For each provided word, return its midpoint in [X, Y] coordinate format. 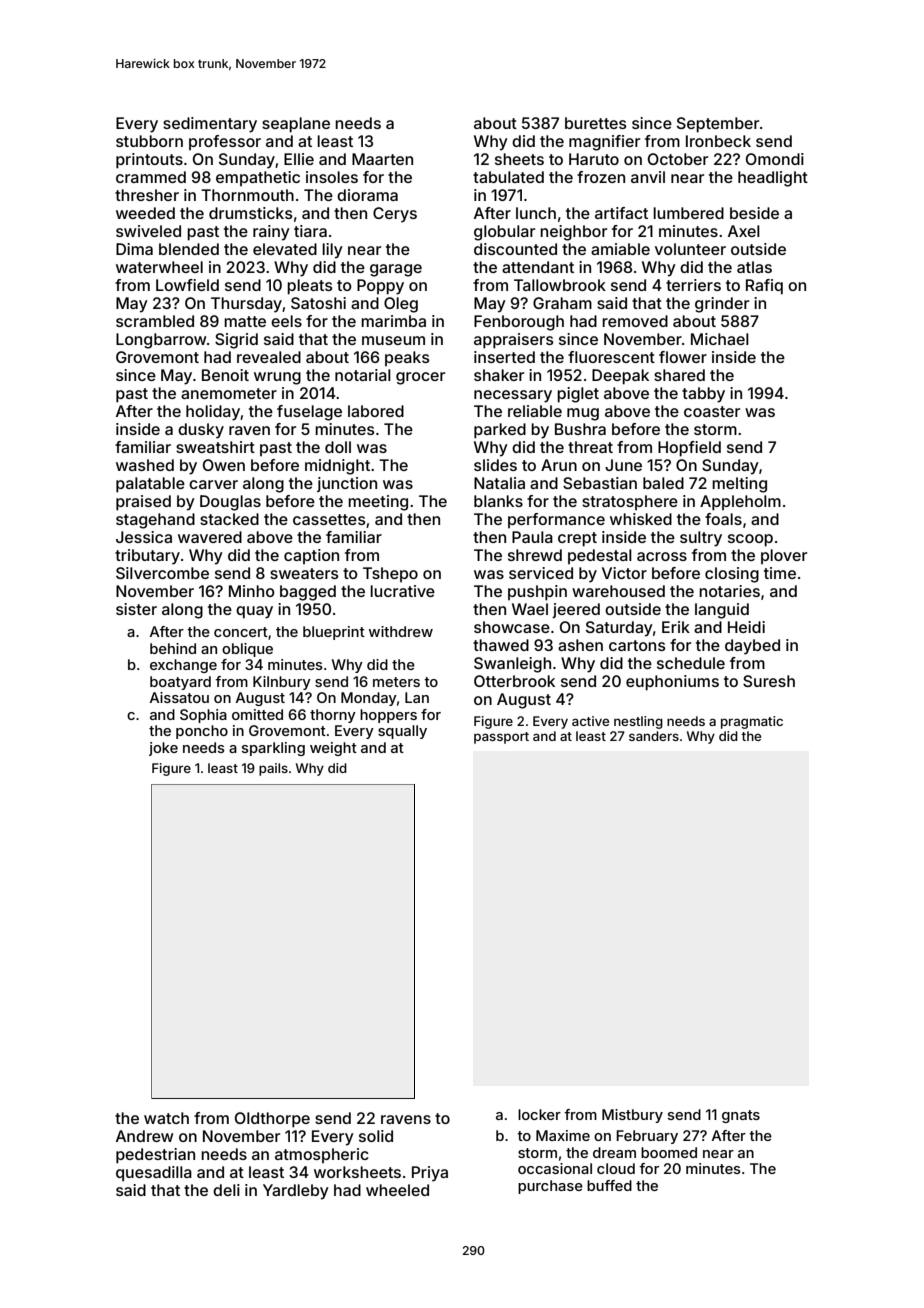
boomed [669, 1152]
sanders [654, 736]
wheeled [397, 1190]
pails [273, 769]
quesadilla [154, 1174]
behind [173, 648]
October [678, 159]
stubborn [149, 141]
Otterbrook [514, 681]
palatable [150, 485]
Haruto [594, 159]
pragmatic [752, 722]
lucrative [402, 591]
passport [501, 738]
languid [722, 611]
